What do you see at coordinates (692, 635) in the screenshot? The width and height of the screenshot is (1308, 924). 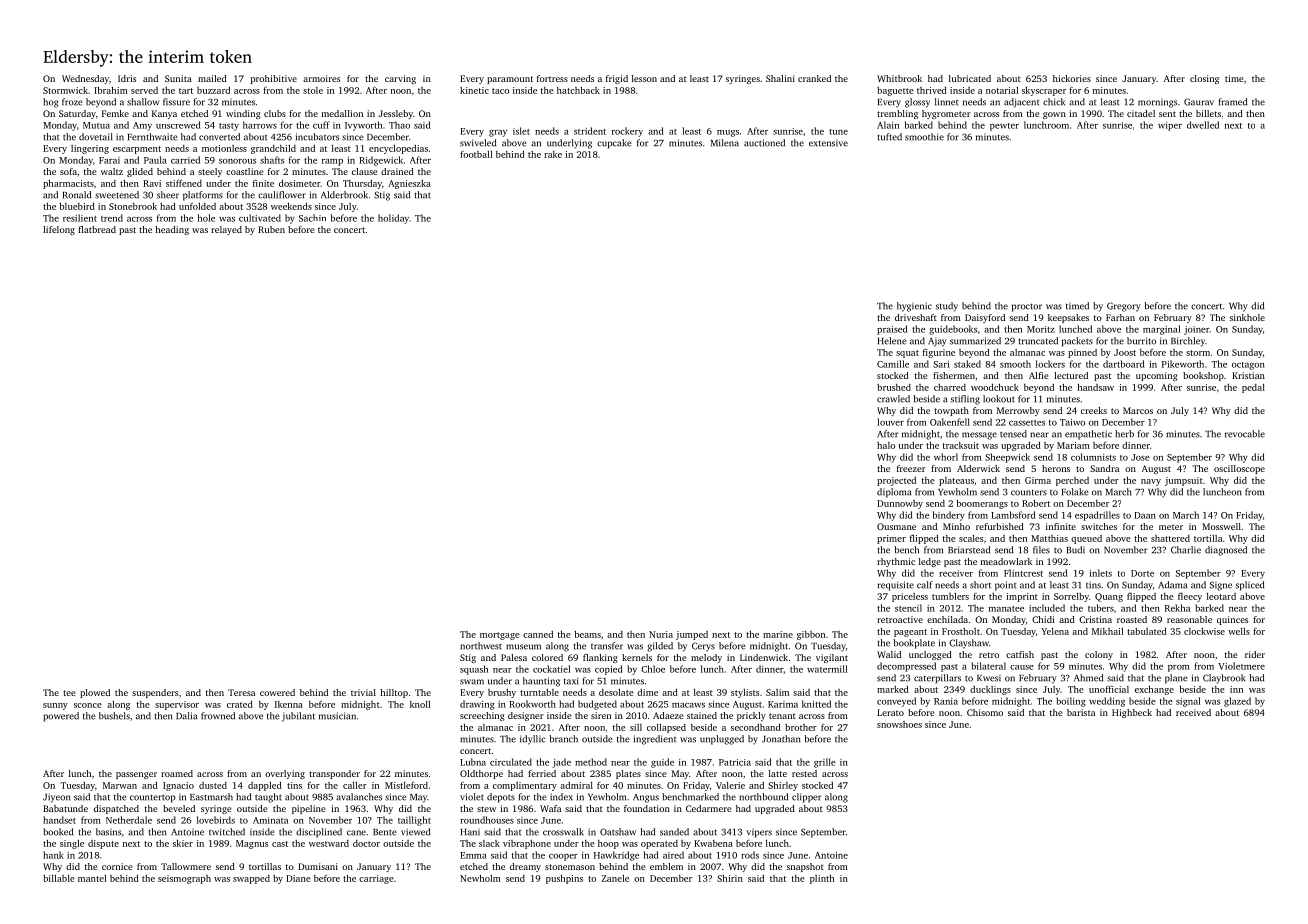 I see `jumped` at bounding box center [692, 635].
